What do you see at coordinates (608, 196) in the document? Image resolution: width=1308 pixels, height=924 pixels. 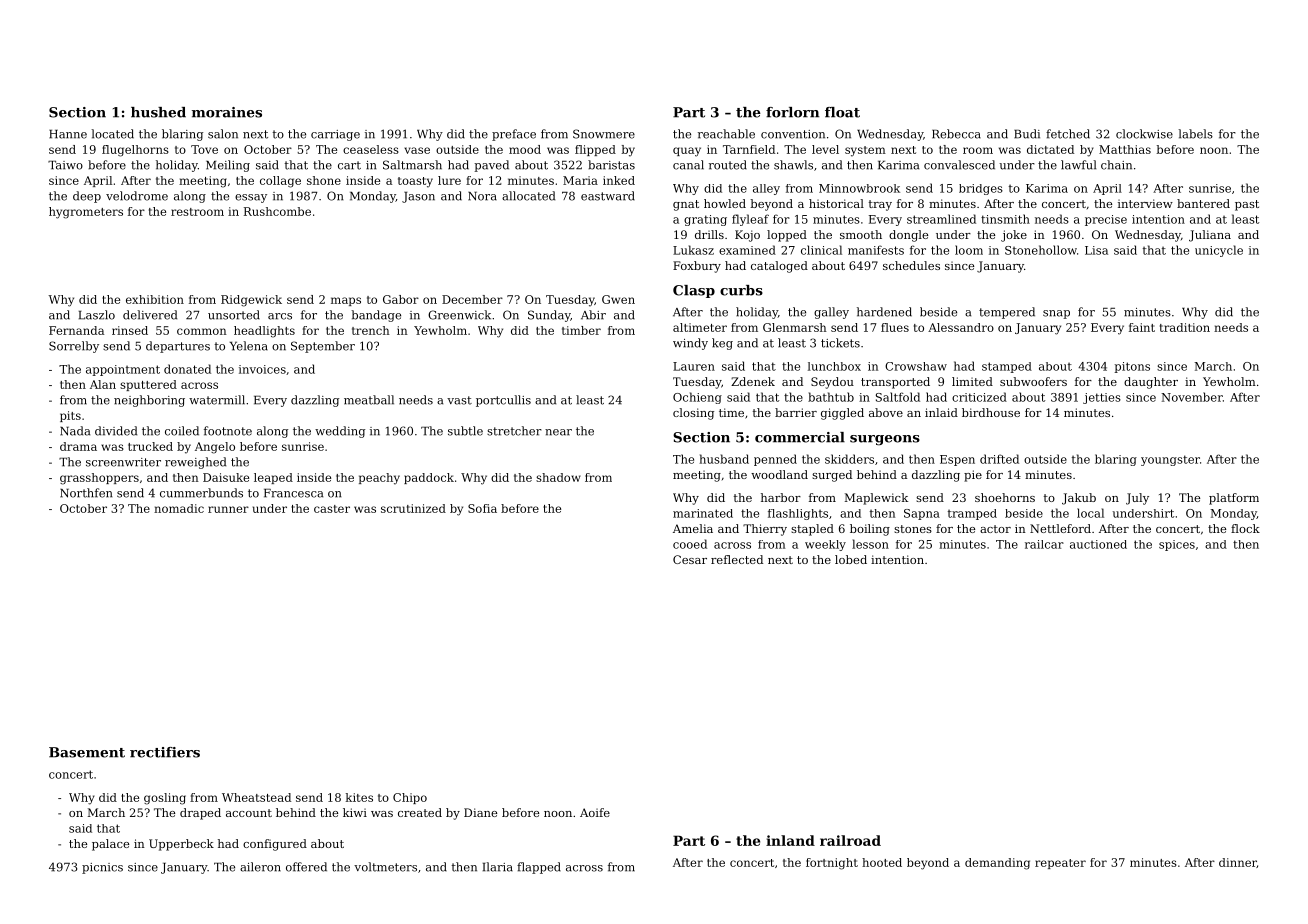 I see `eastward` at bounding box center [608, 196].
